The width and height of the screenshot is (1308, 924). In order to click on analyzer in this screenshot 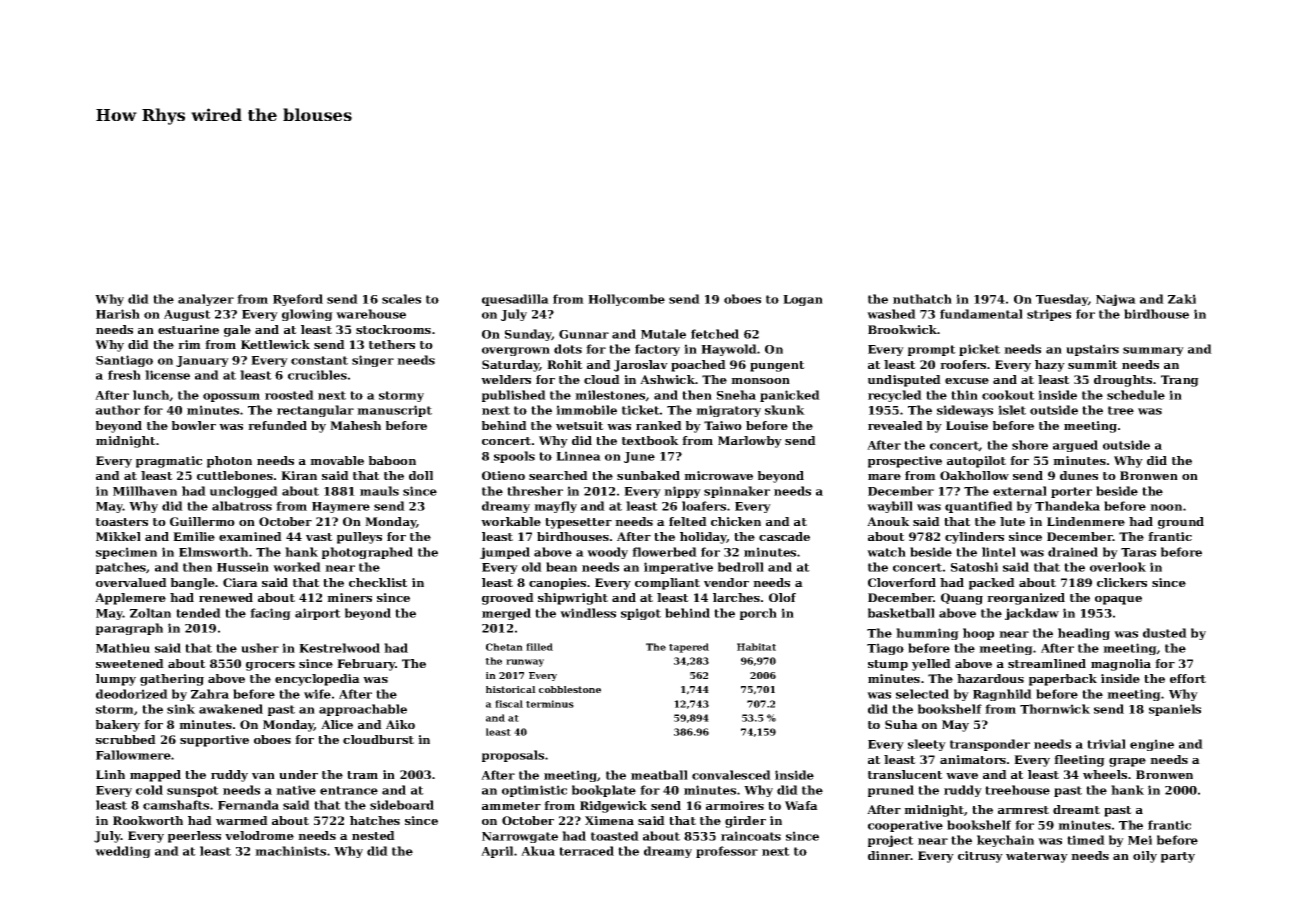, I will do `click(206, 300)`.
